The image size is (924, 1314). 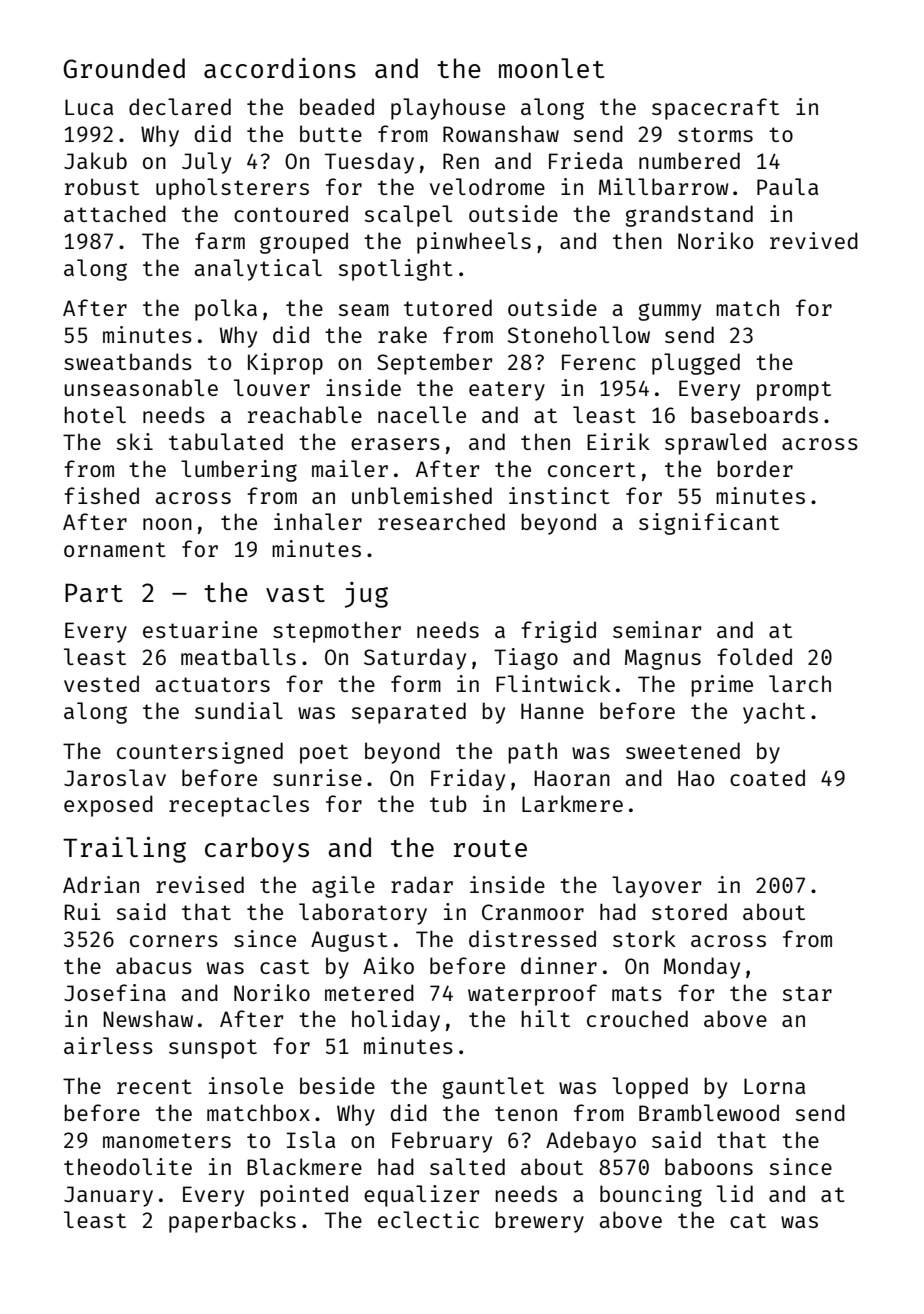 What do you see at coordinates (689, 911) in the screenshot?
I see `stored` at bounding box center [689, 911].
